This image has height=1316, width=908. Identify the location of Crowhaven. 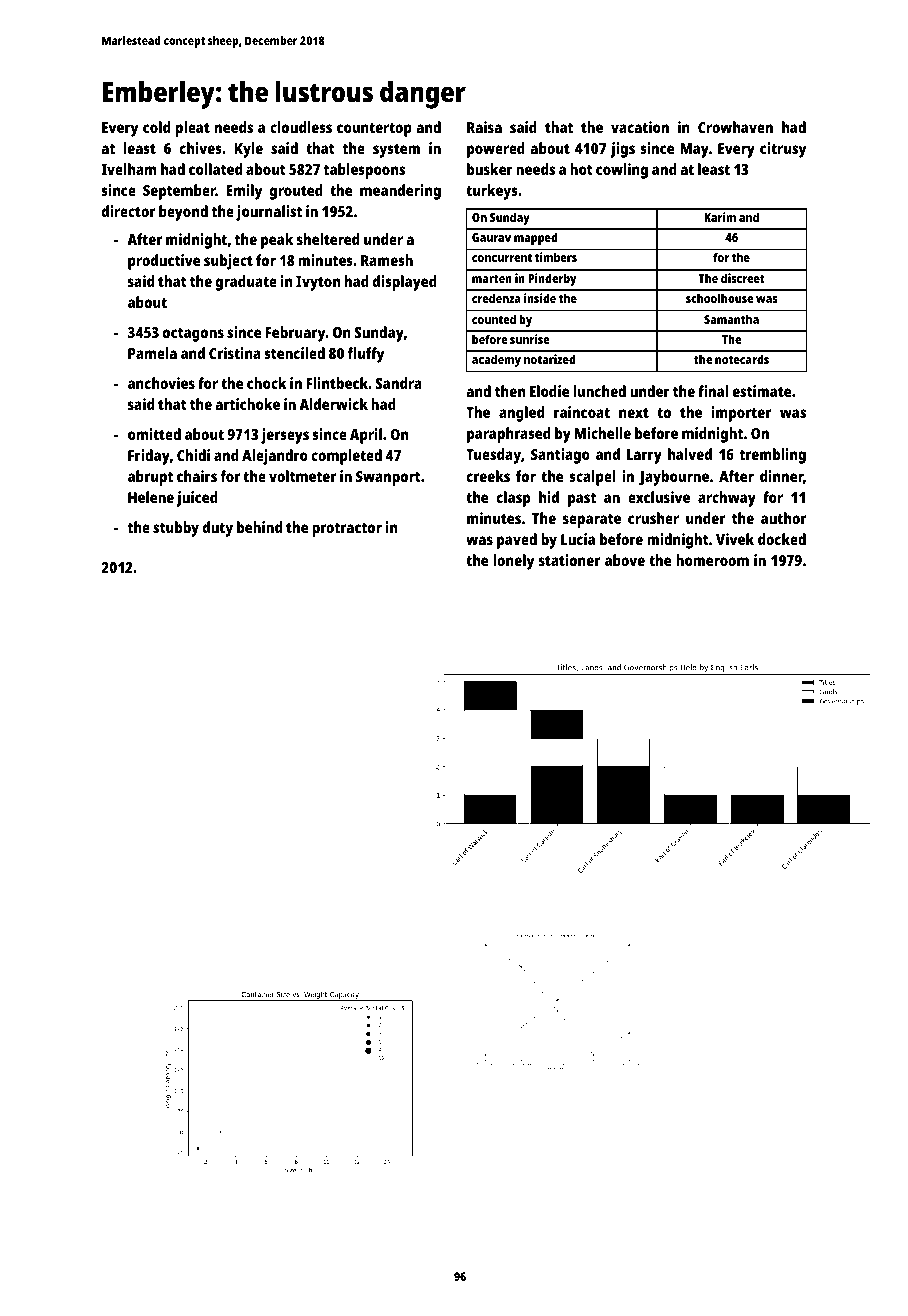
(735, 127).
